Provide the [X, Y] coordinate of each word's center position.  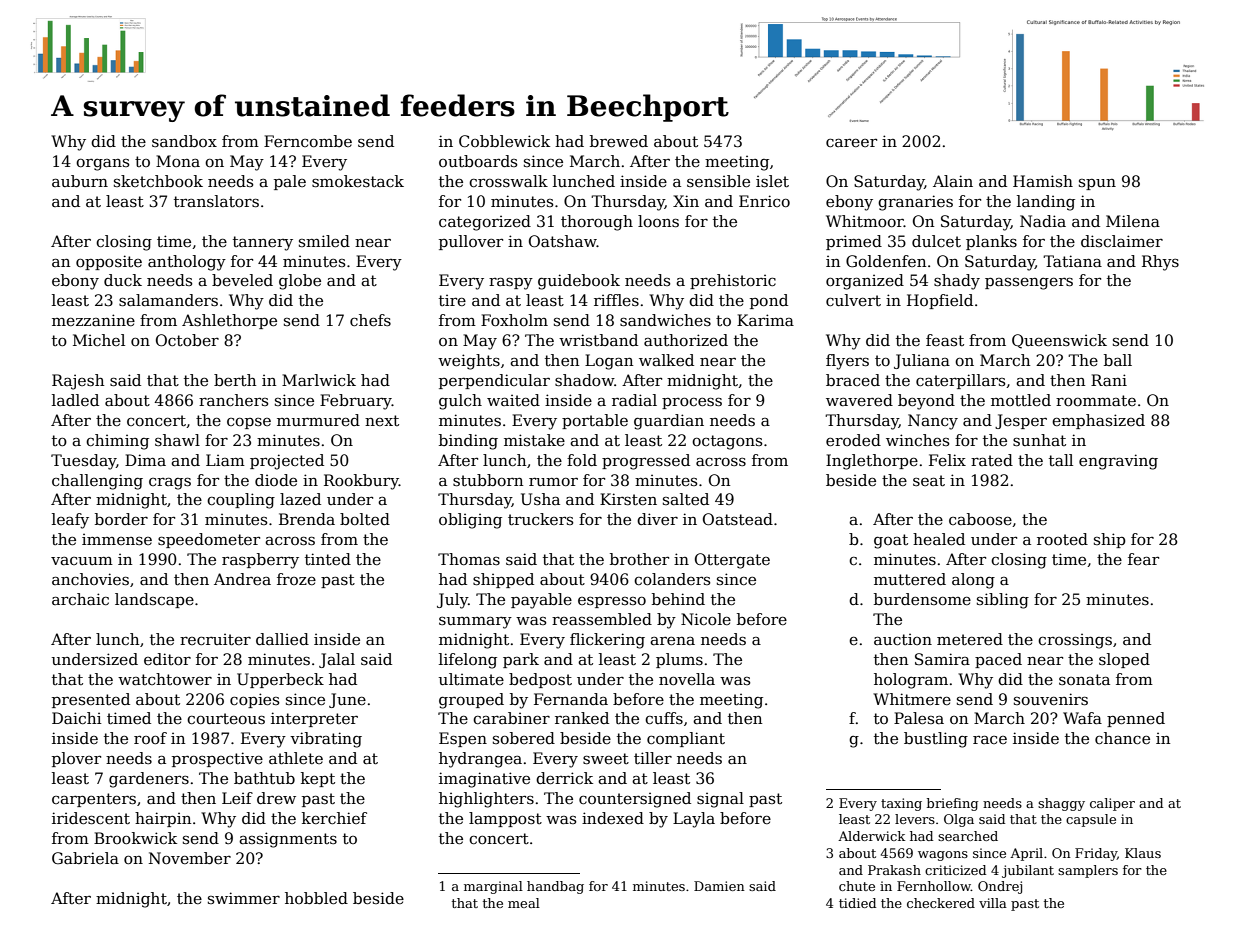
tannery [263, 243]
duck [123, 280]
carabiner [511, 718]
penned [1136, 719]
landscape [154, 600]
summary [475, 622]
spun [1097, 184]
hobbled [316, 898]
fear [1143, 559]
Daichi [77, 718]
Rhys [1160, 263]
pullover [471, 242]
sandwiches [665, 320]
